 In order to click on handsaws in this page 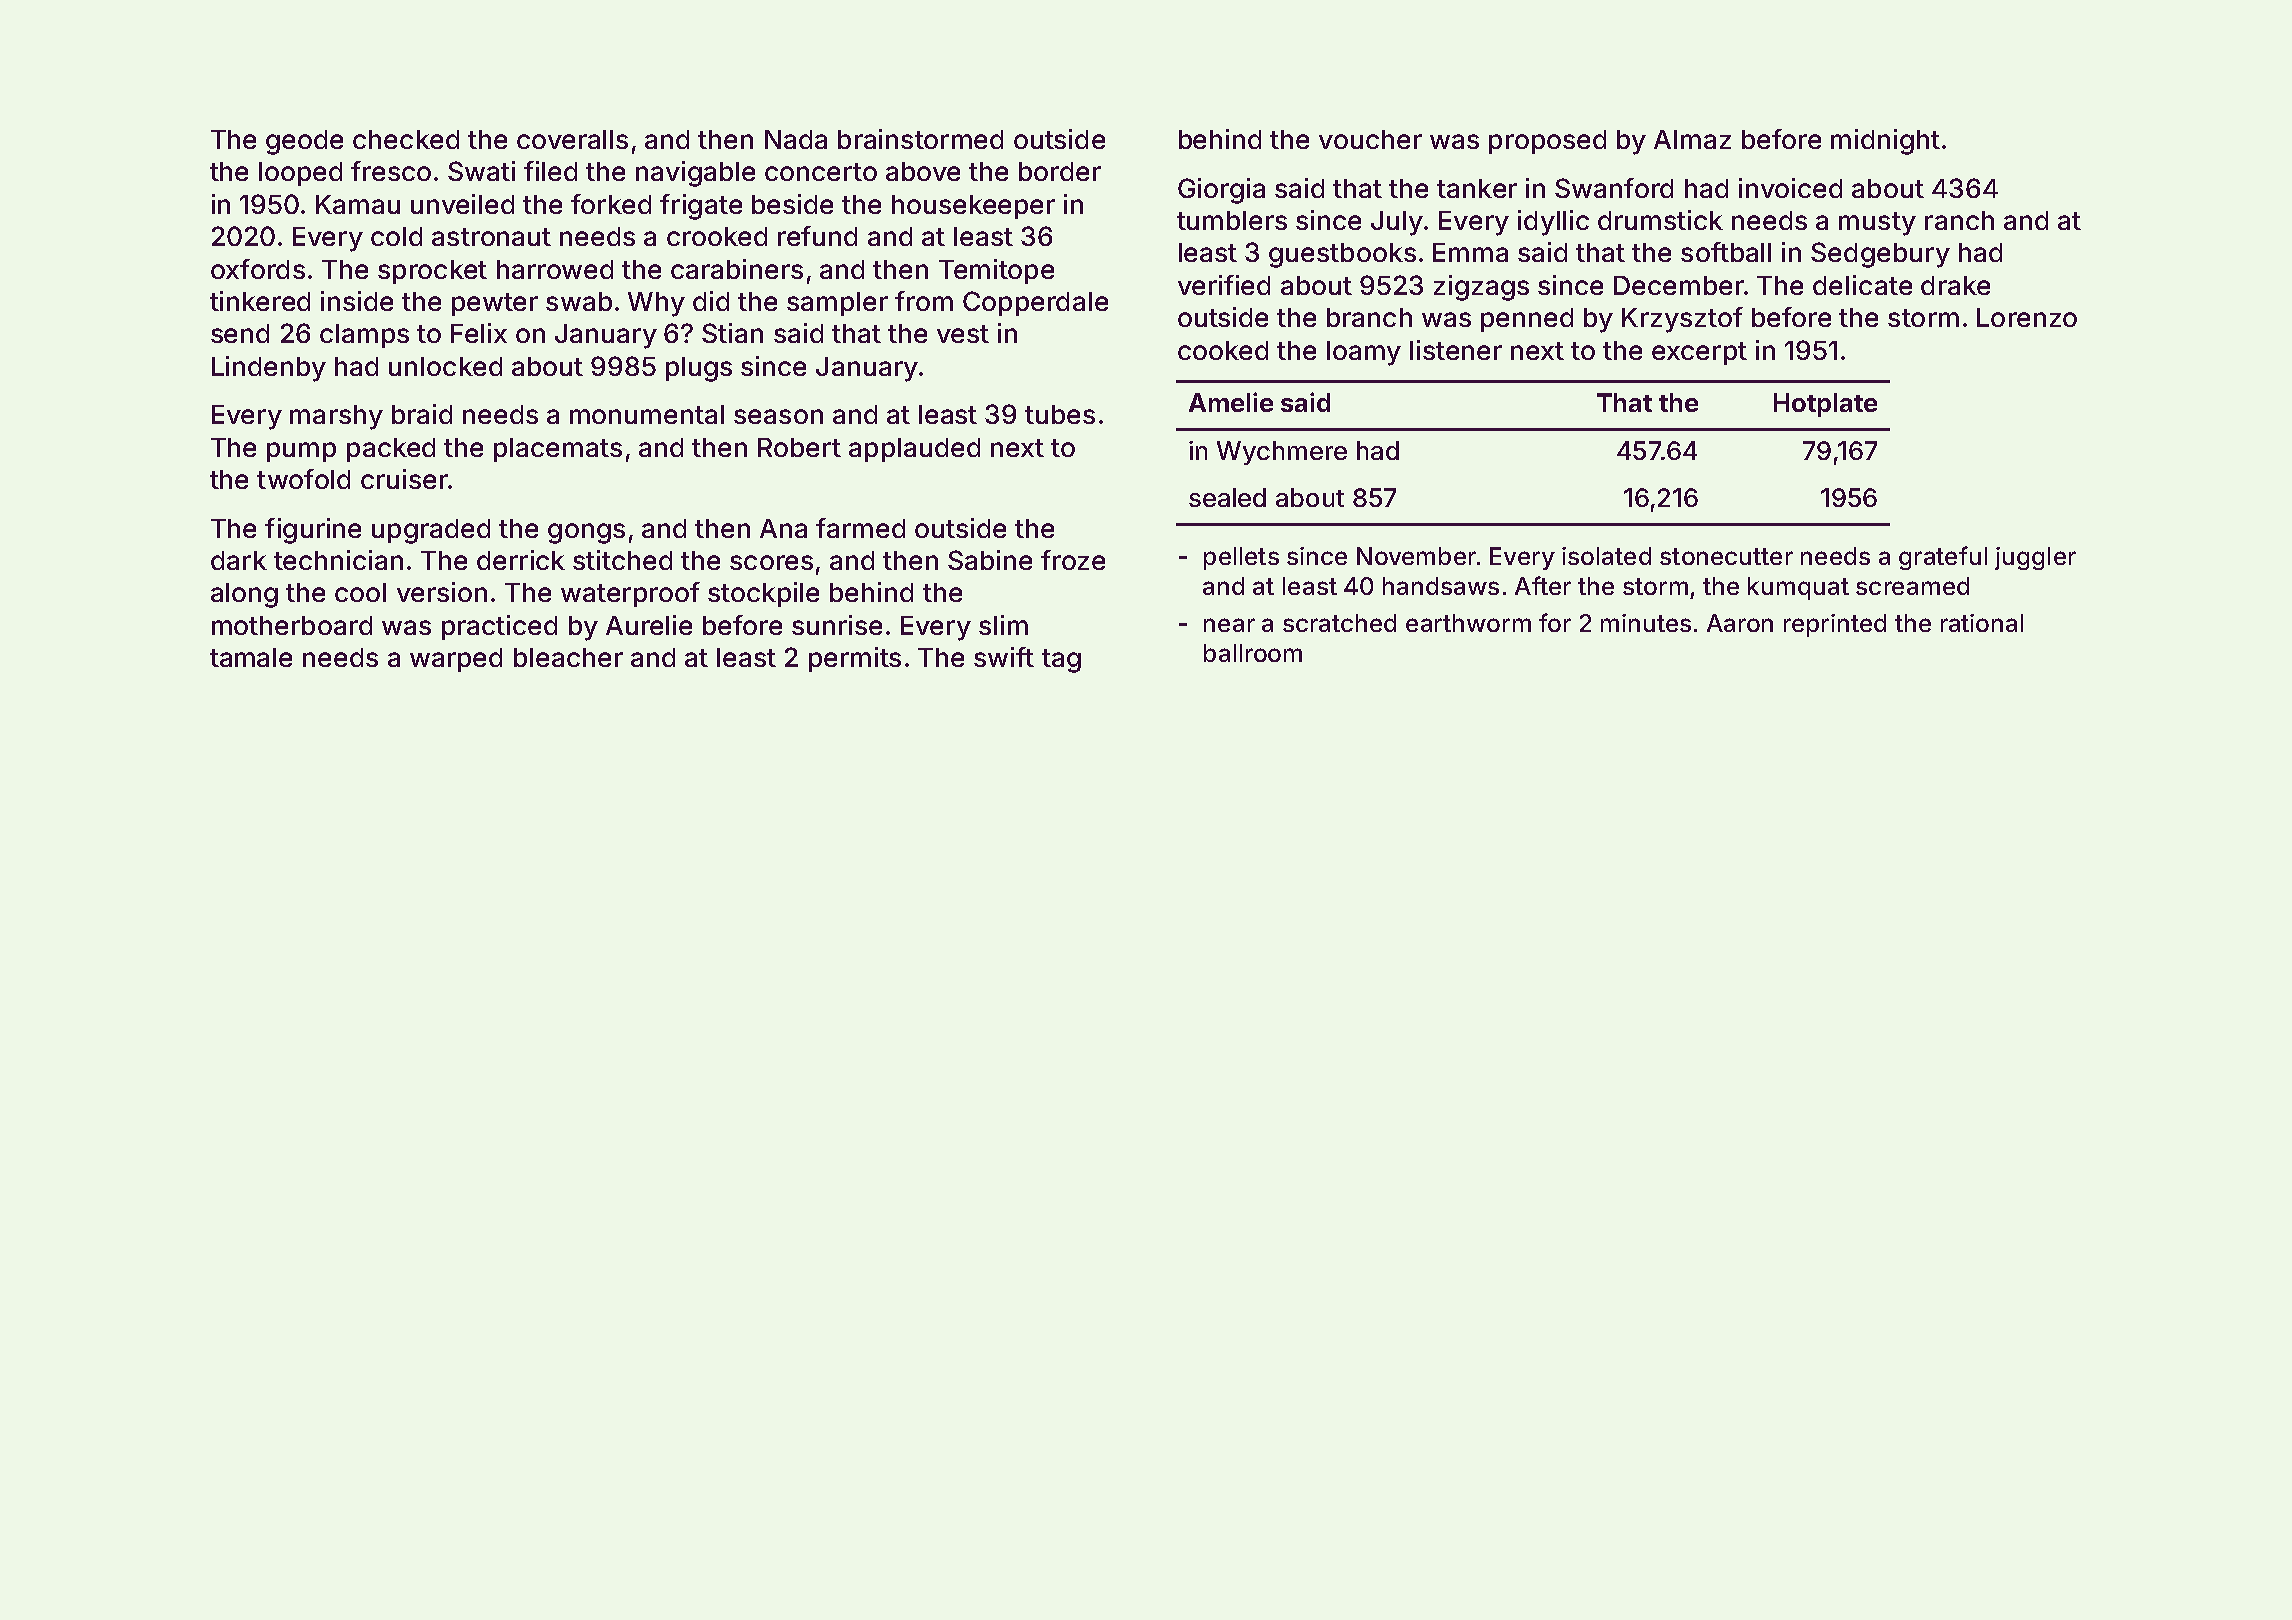, I will do `click(1441, 586)`.
